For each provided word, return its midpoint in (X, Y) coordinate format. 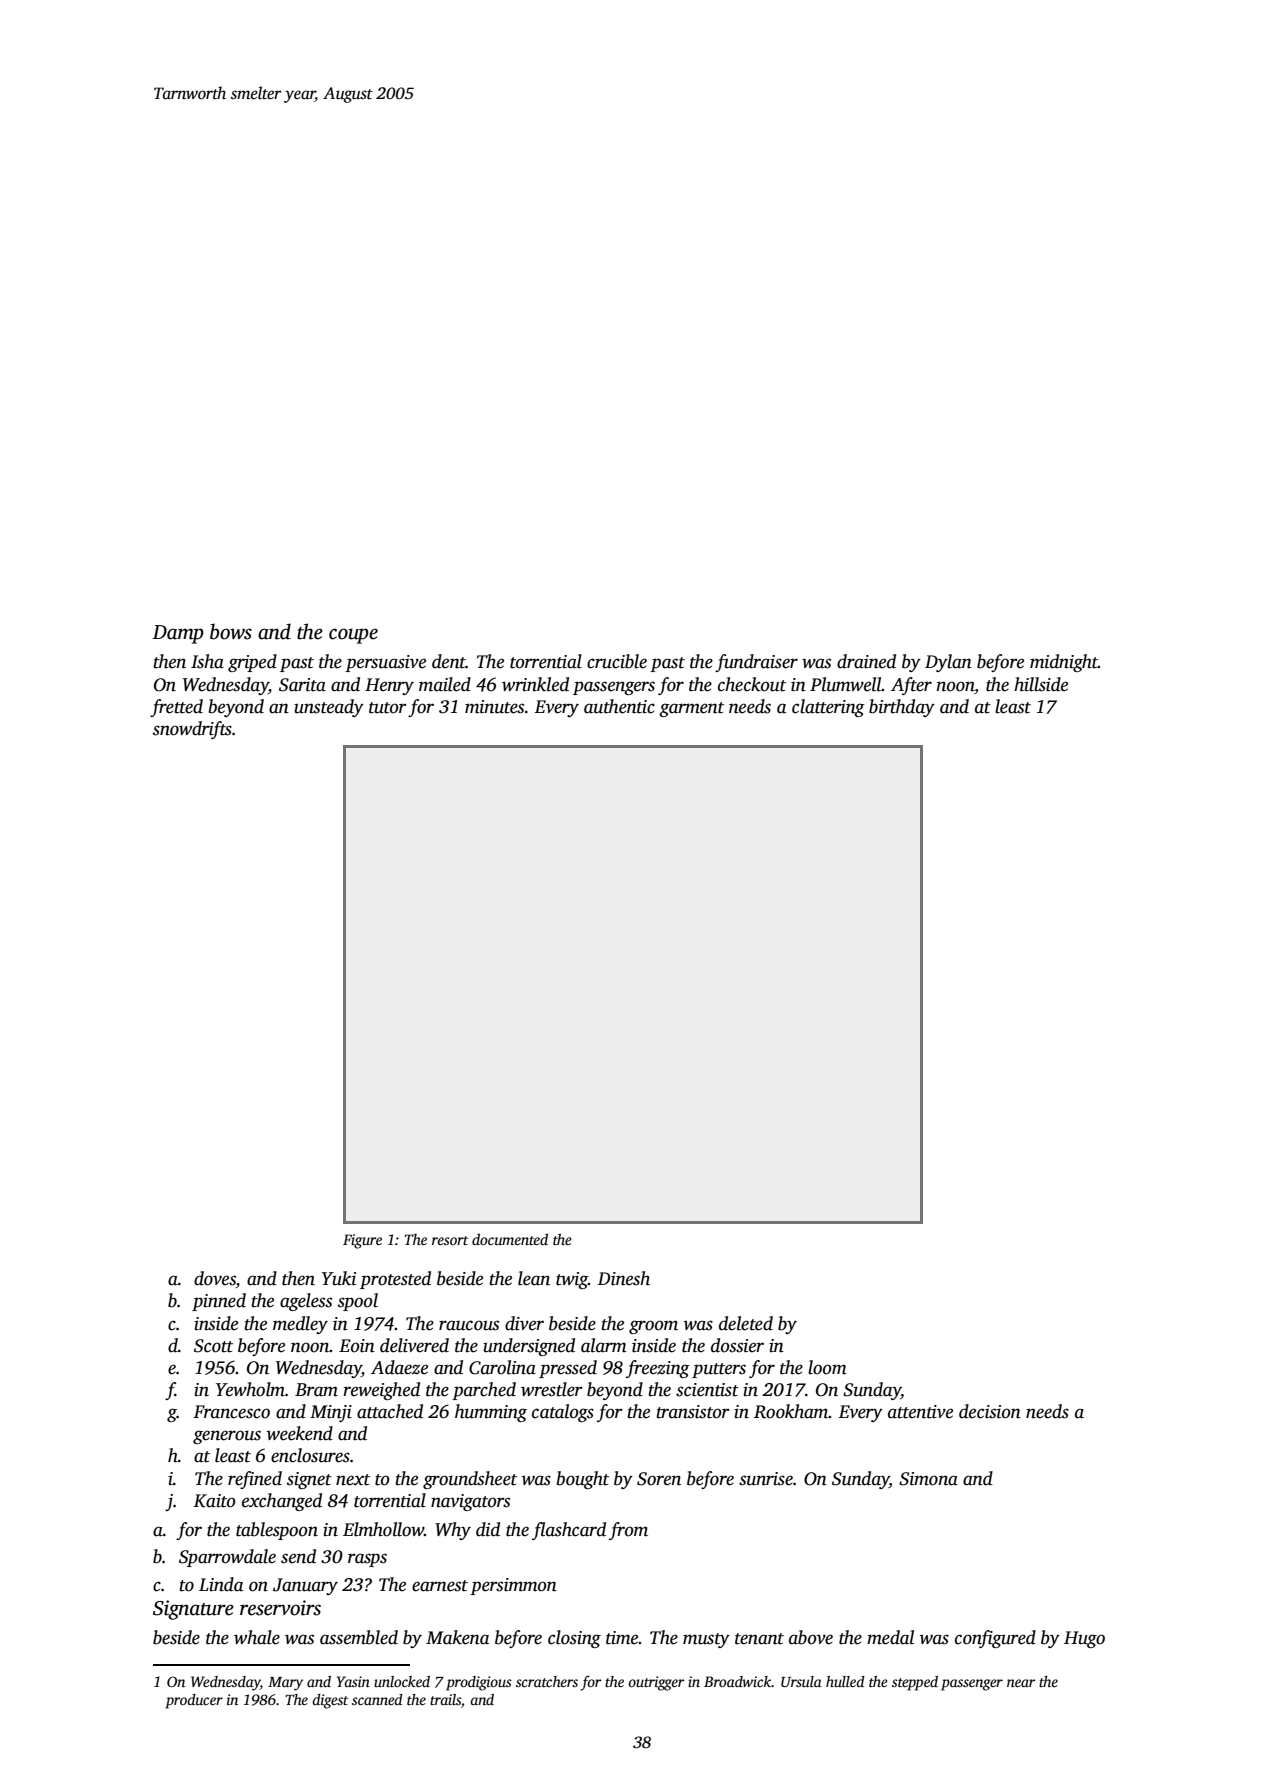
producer (194, 1701)
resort (450, 1240)
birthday (902, 708)
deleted (746, 1323)
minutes (494, 707)
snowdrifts (192, 730)
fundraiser (756, 663)
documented (510, 1239)
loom (827, 1367)
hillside (1041, 684)
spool (358, 1302)
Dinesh (624, 1278)
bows (231, 631)
